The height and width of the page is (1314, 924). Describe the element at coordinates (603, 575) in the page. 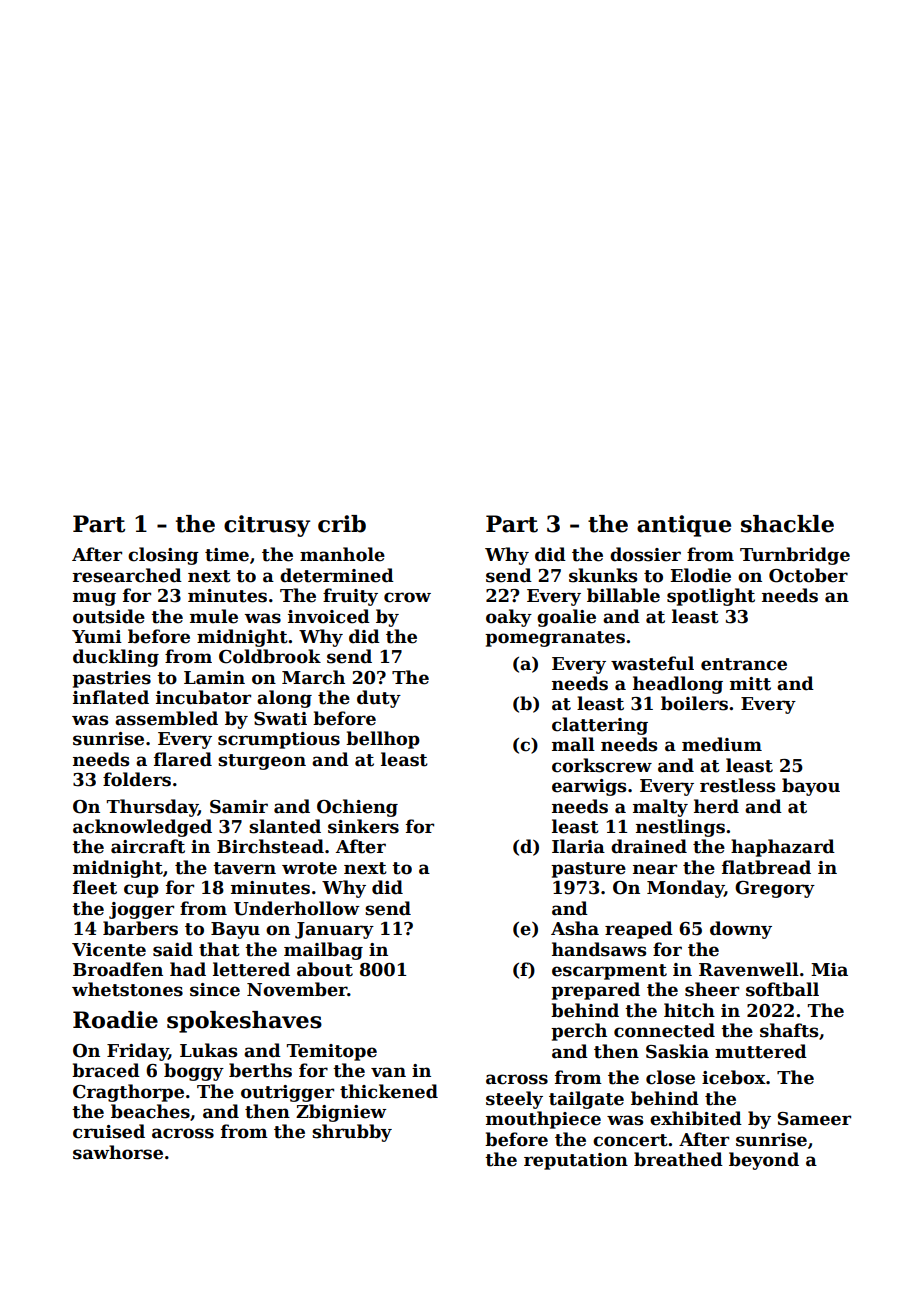

I see `skunks` at that location.
